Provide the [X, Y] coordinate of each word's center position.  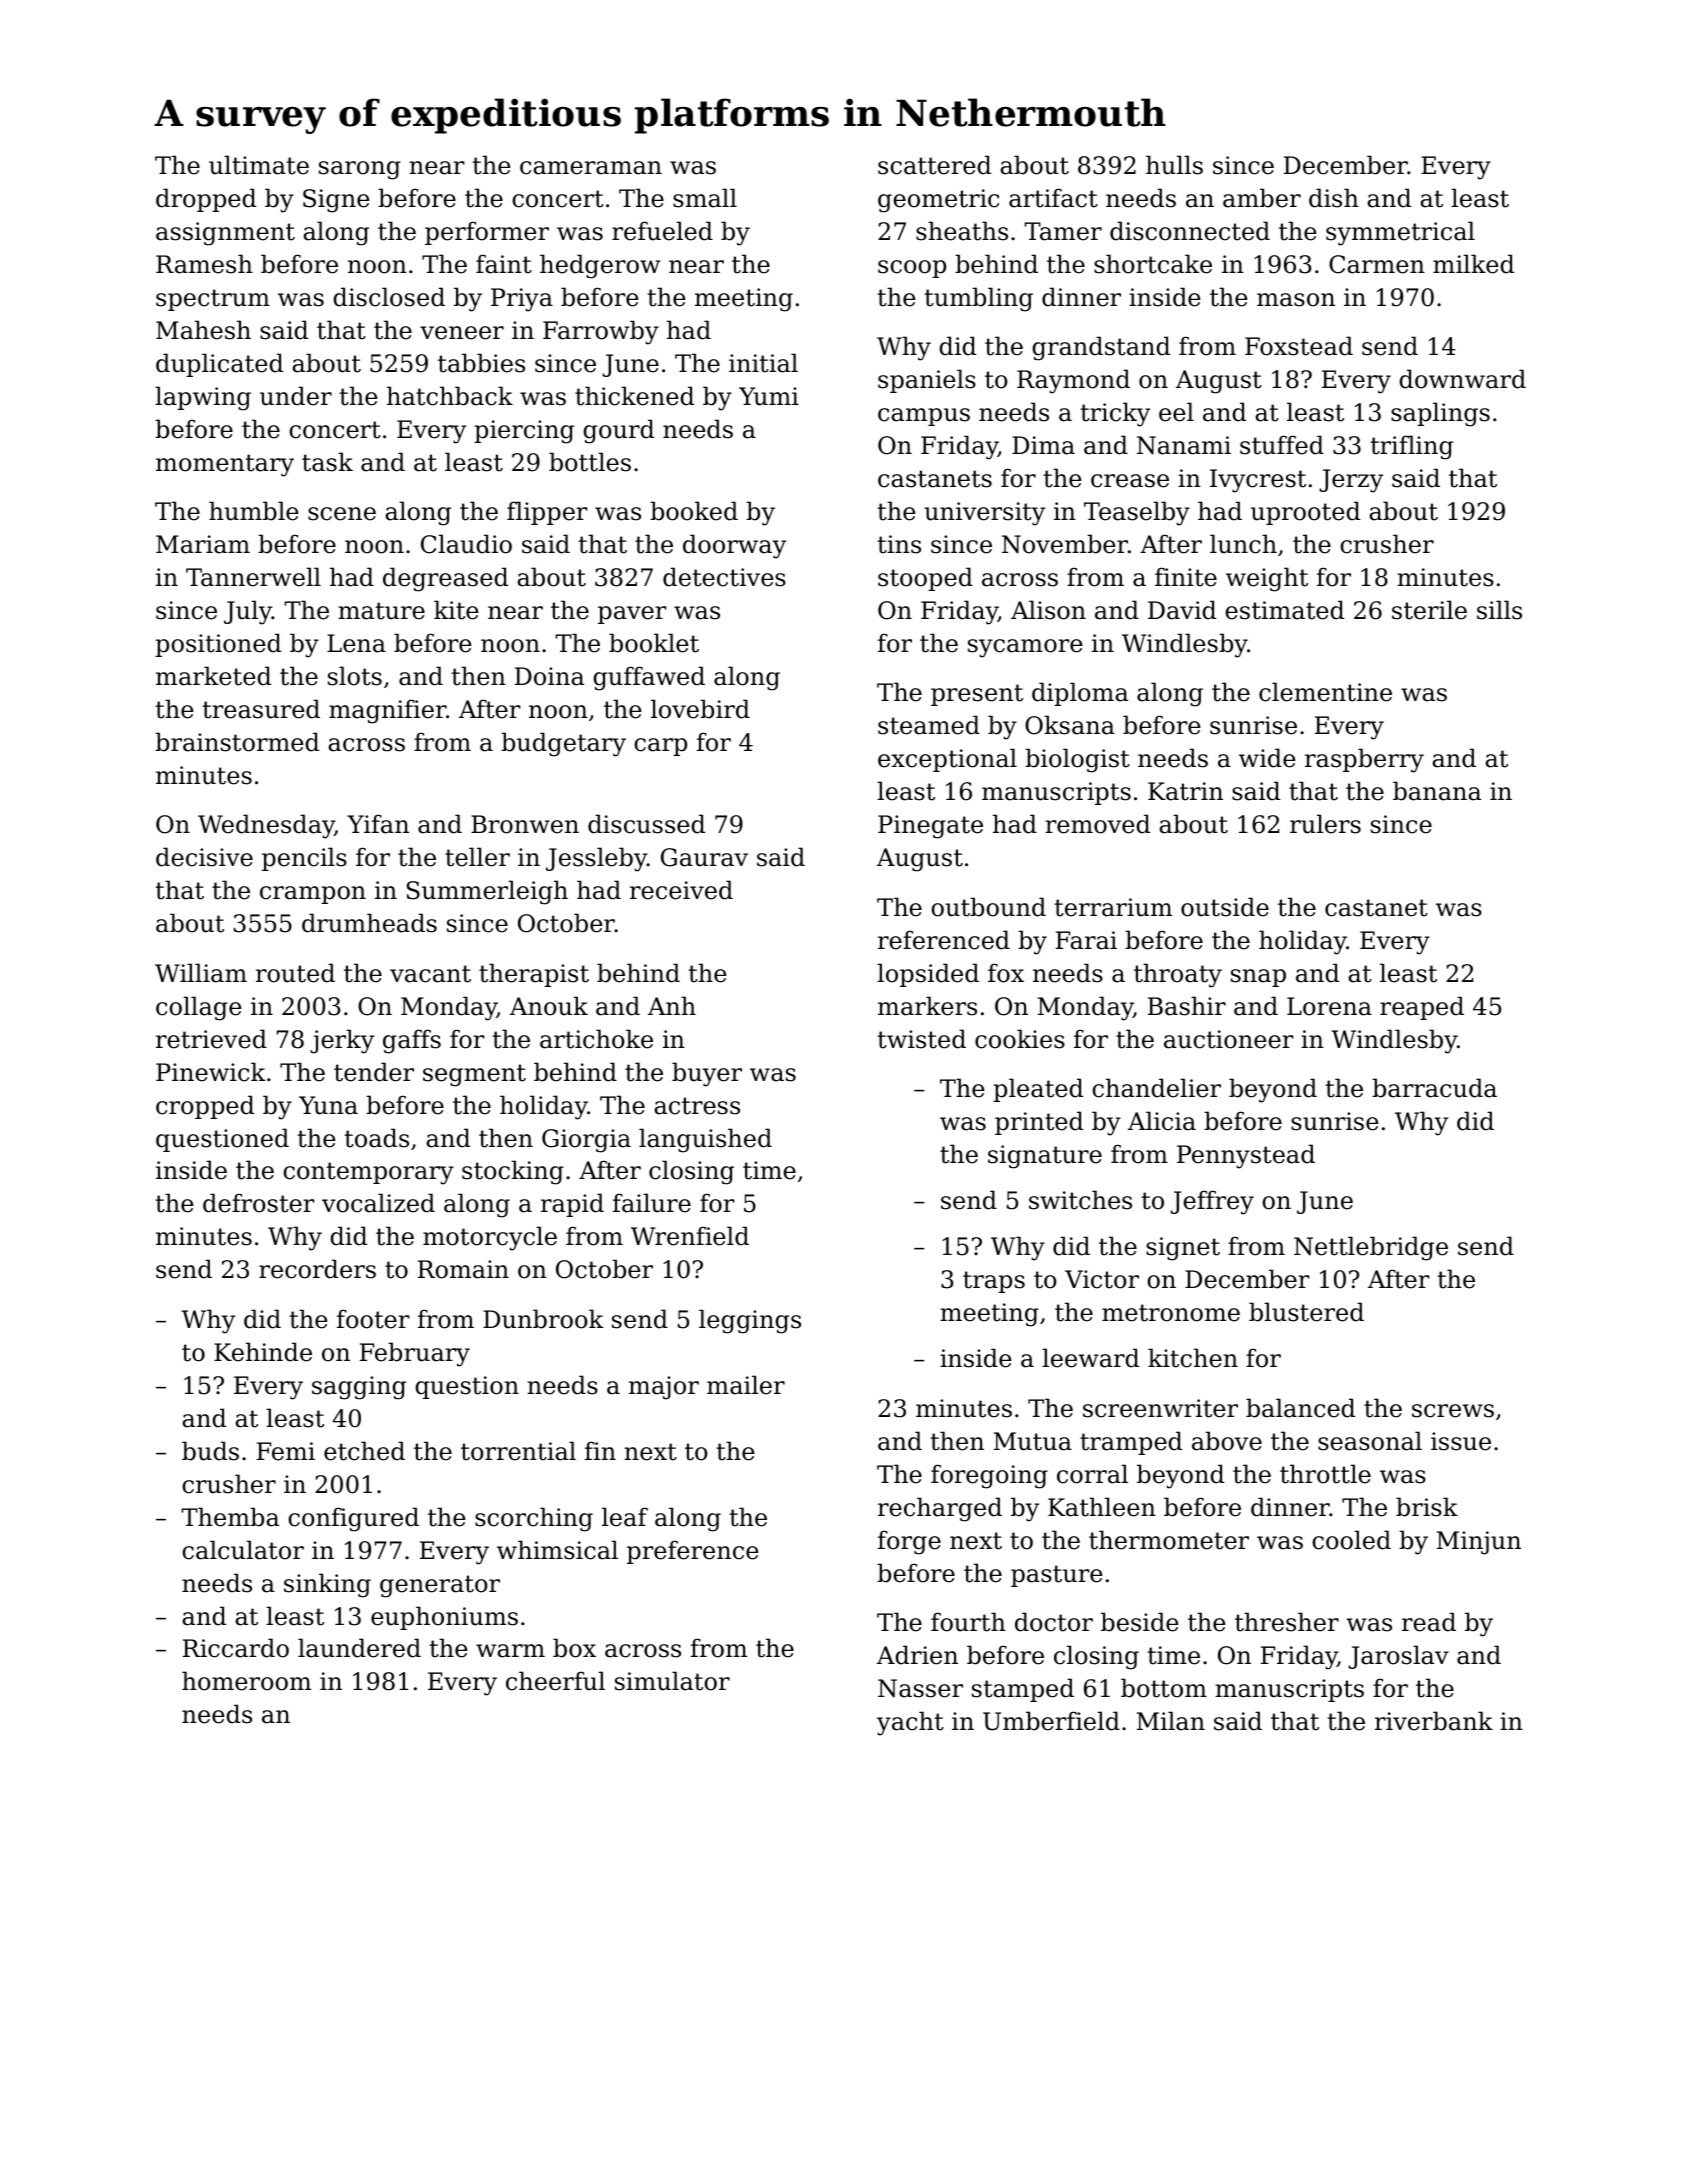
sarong [360, 170]
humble [254, 511]
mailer [746, 1385]
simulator [672, 1681]
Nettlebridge [1371, 1248]
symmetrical [1400, 233]
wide [1267, 758]
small [705, 198]
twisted [922, 1039]
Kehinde [263, 1352]
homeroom [246, 1681]
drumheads [369, 923]
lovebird [700, 709]
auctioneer [1229, 1039]
